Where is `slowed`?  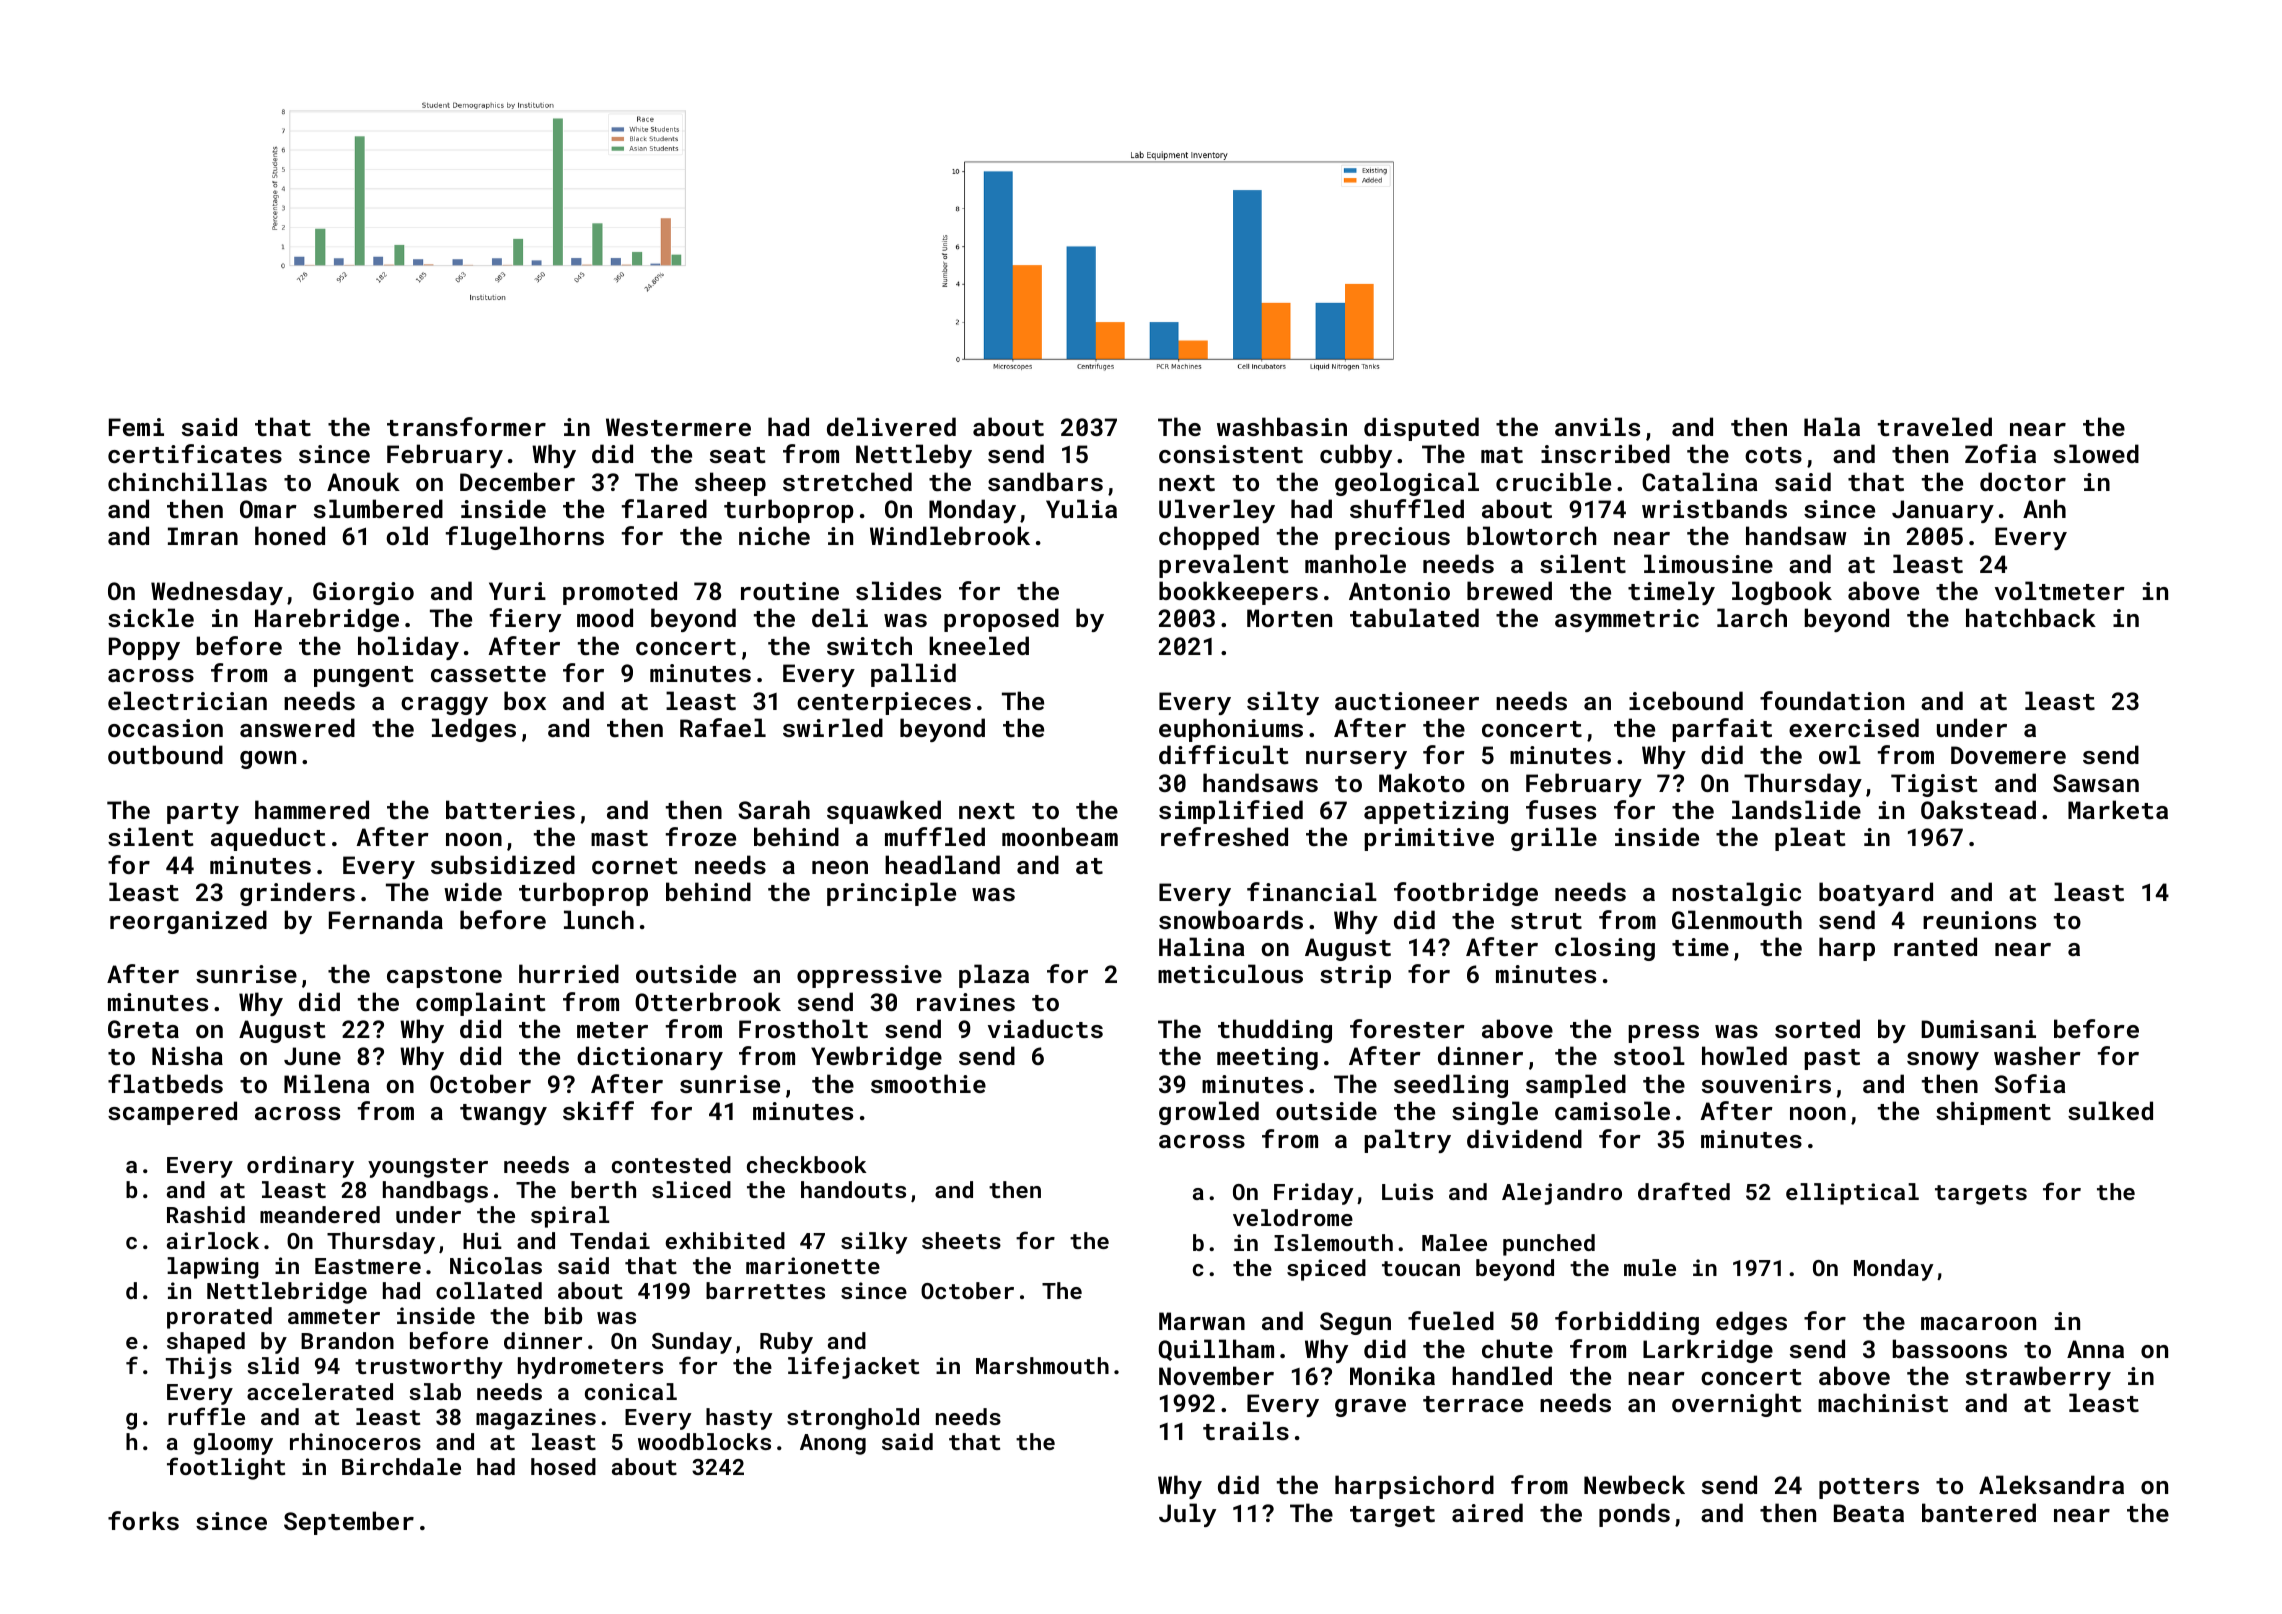 slowed is located at coordinates (2096, 453).
